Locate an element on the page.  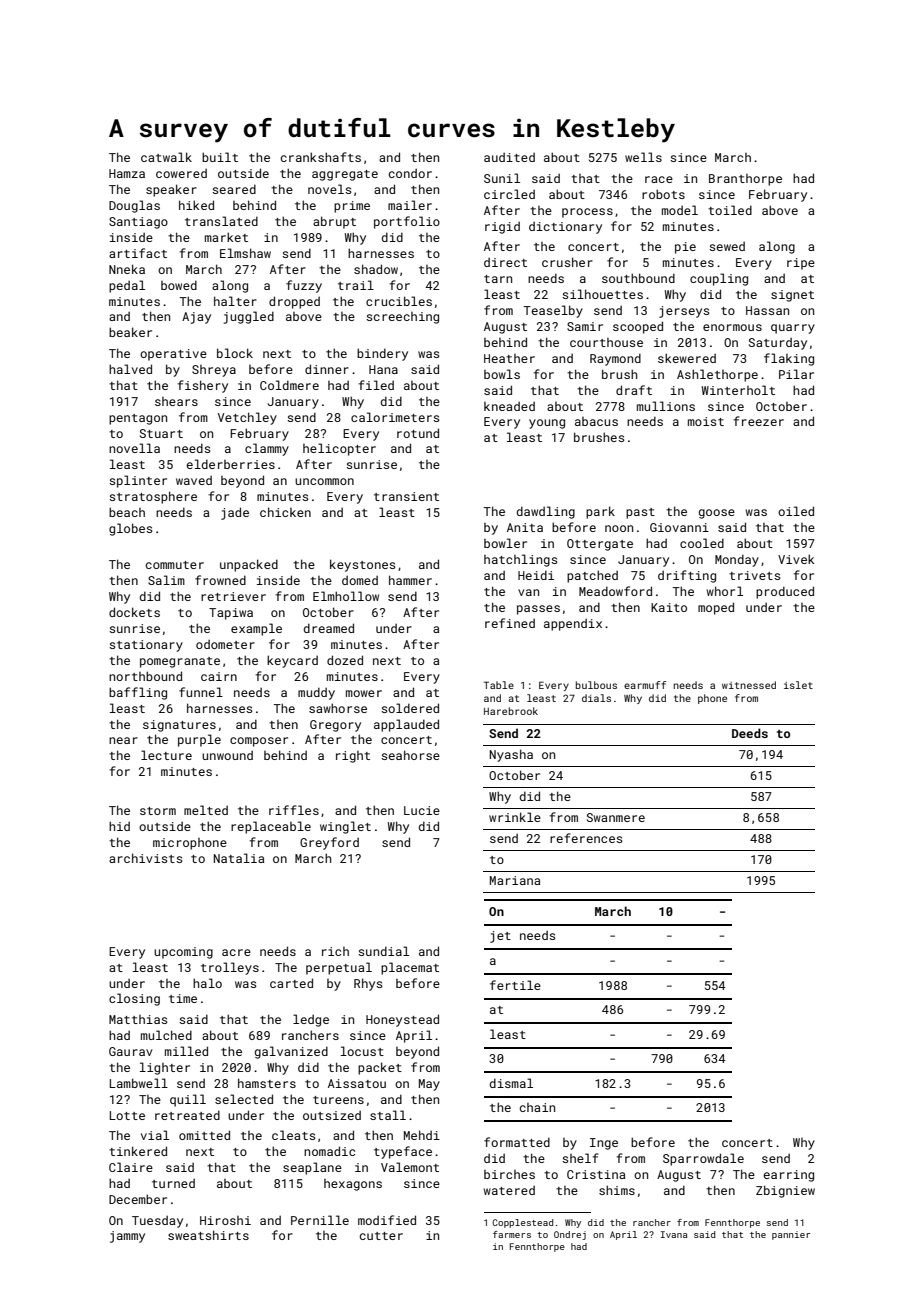
Rhys is located at coordinates (368, 984).
